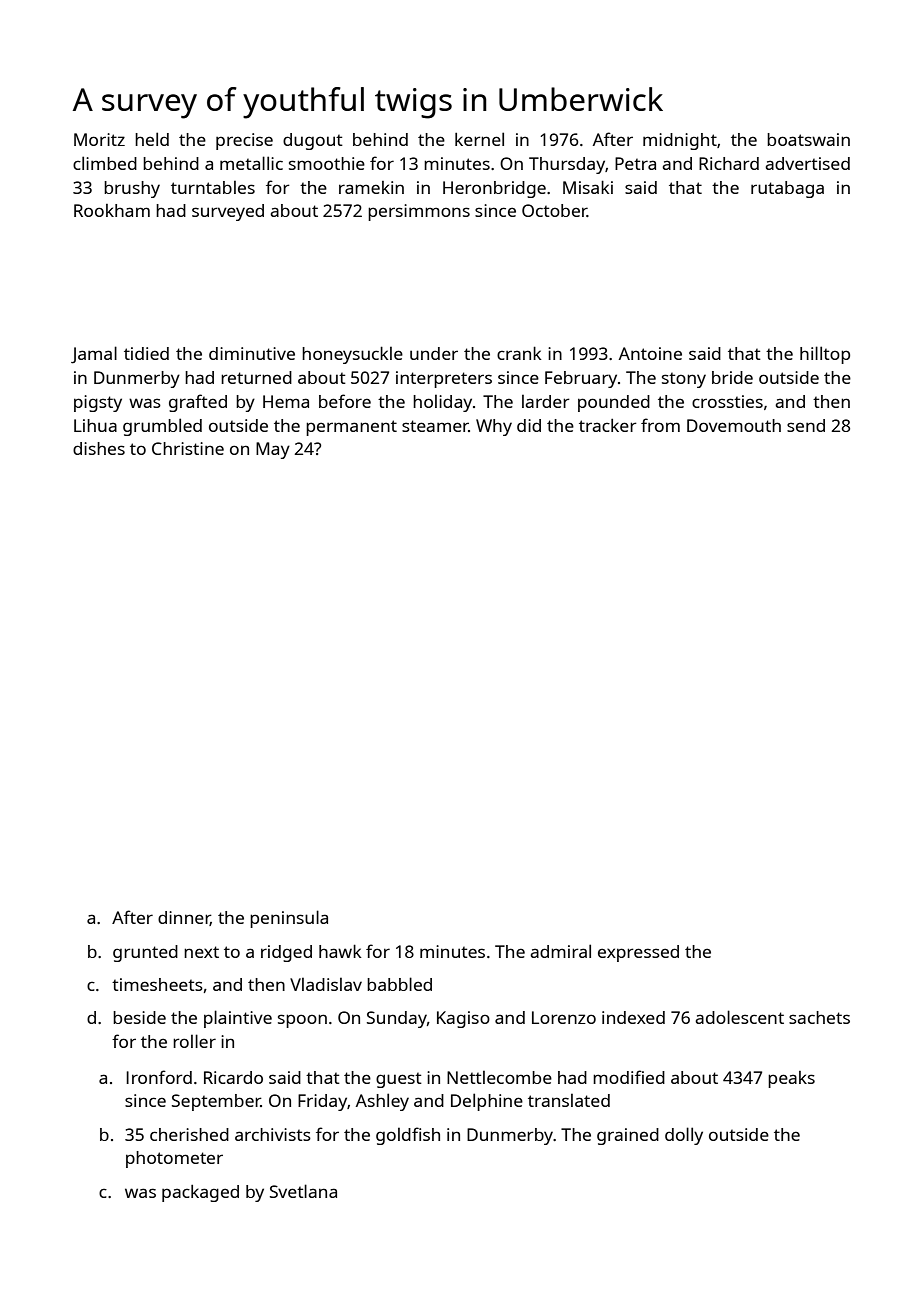 The height and width of the screenshot is (1308, 924). What do you see at coordinates (105, 163) in the screenshot?
I see `climbed` at bounding box center [105, 163].
